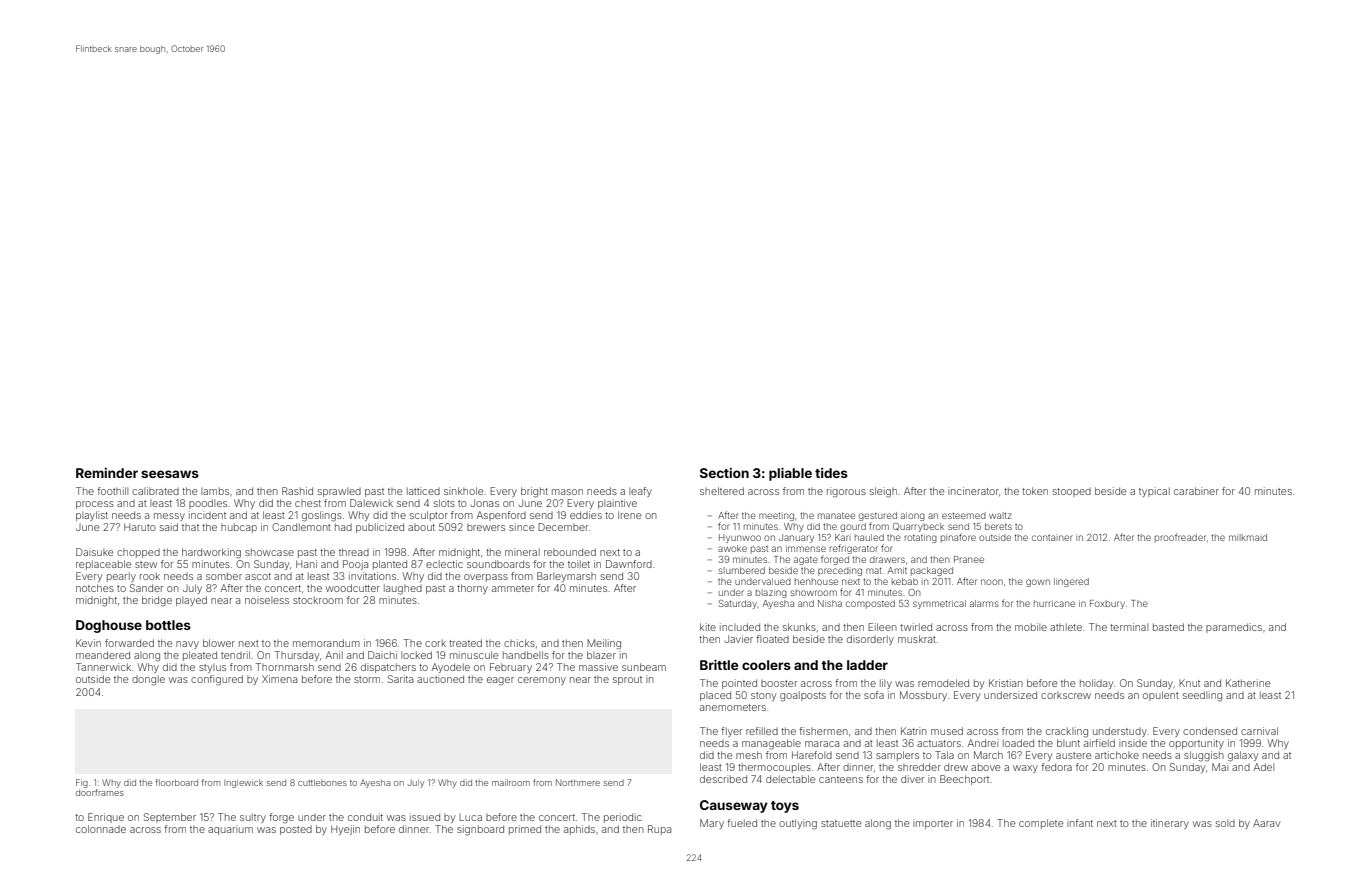 The width and height of the screenshot is (1372, 887). Describe the element at coordinates (739, 684) in the screenshot. I see `pointed` at that location.
